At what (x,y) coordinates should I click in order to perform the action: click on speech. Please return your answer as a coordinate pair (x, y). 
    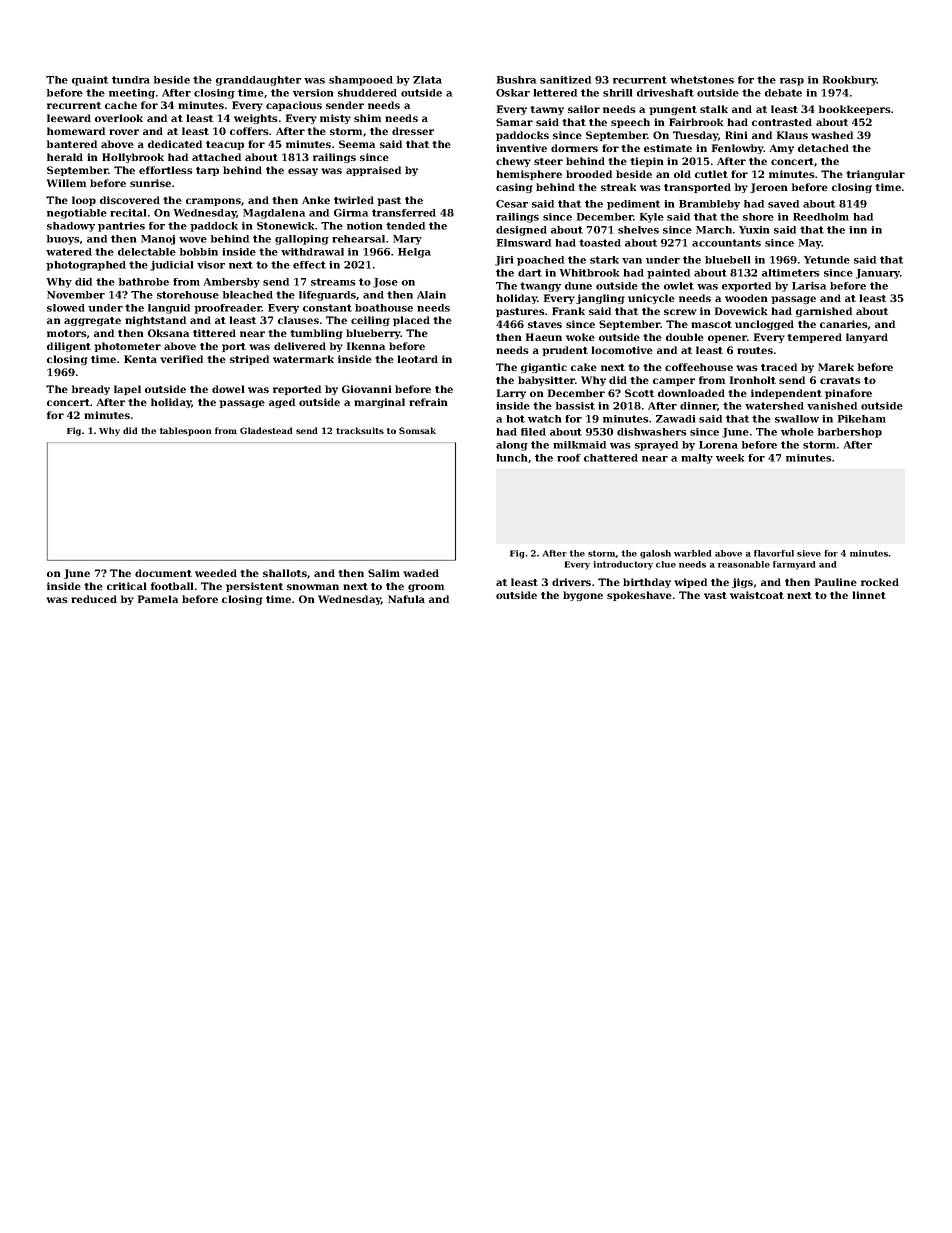
    Looking at the image, I should click on (630, 123).
